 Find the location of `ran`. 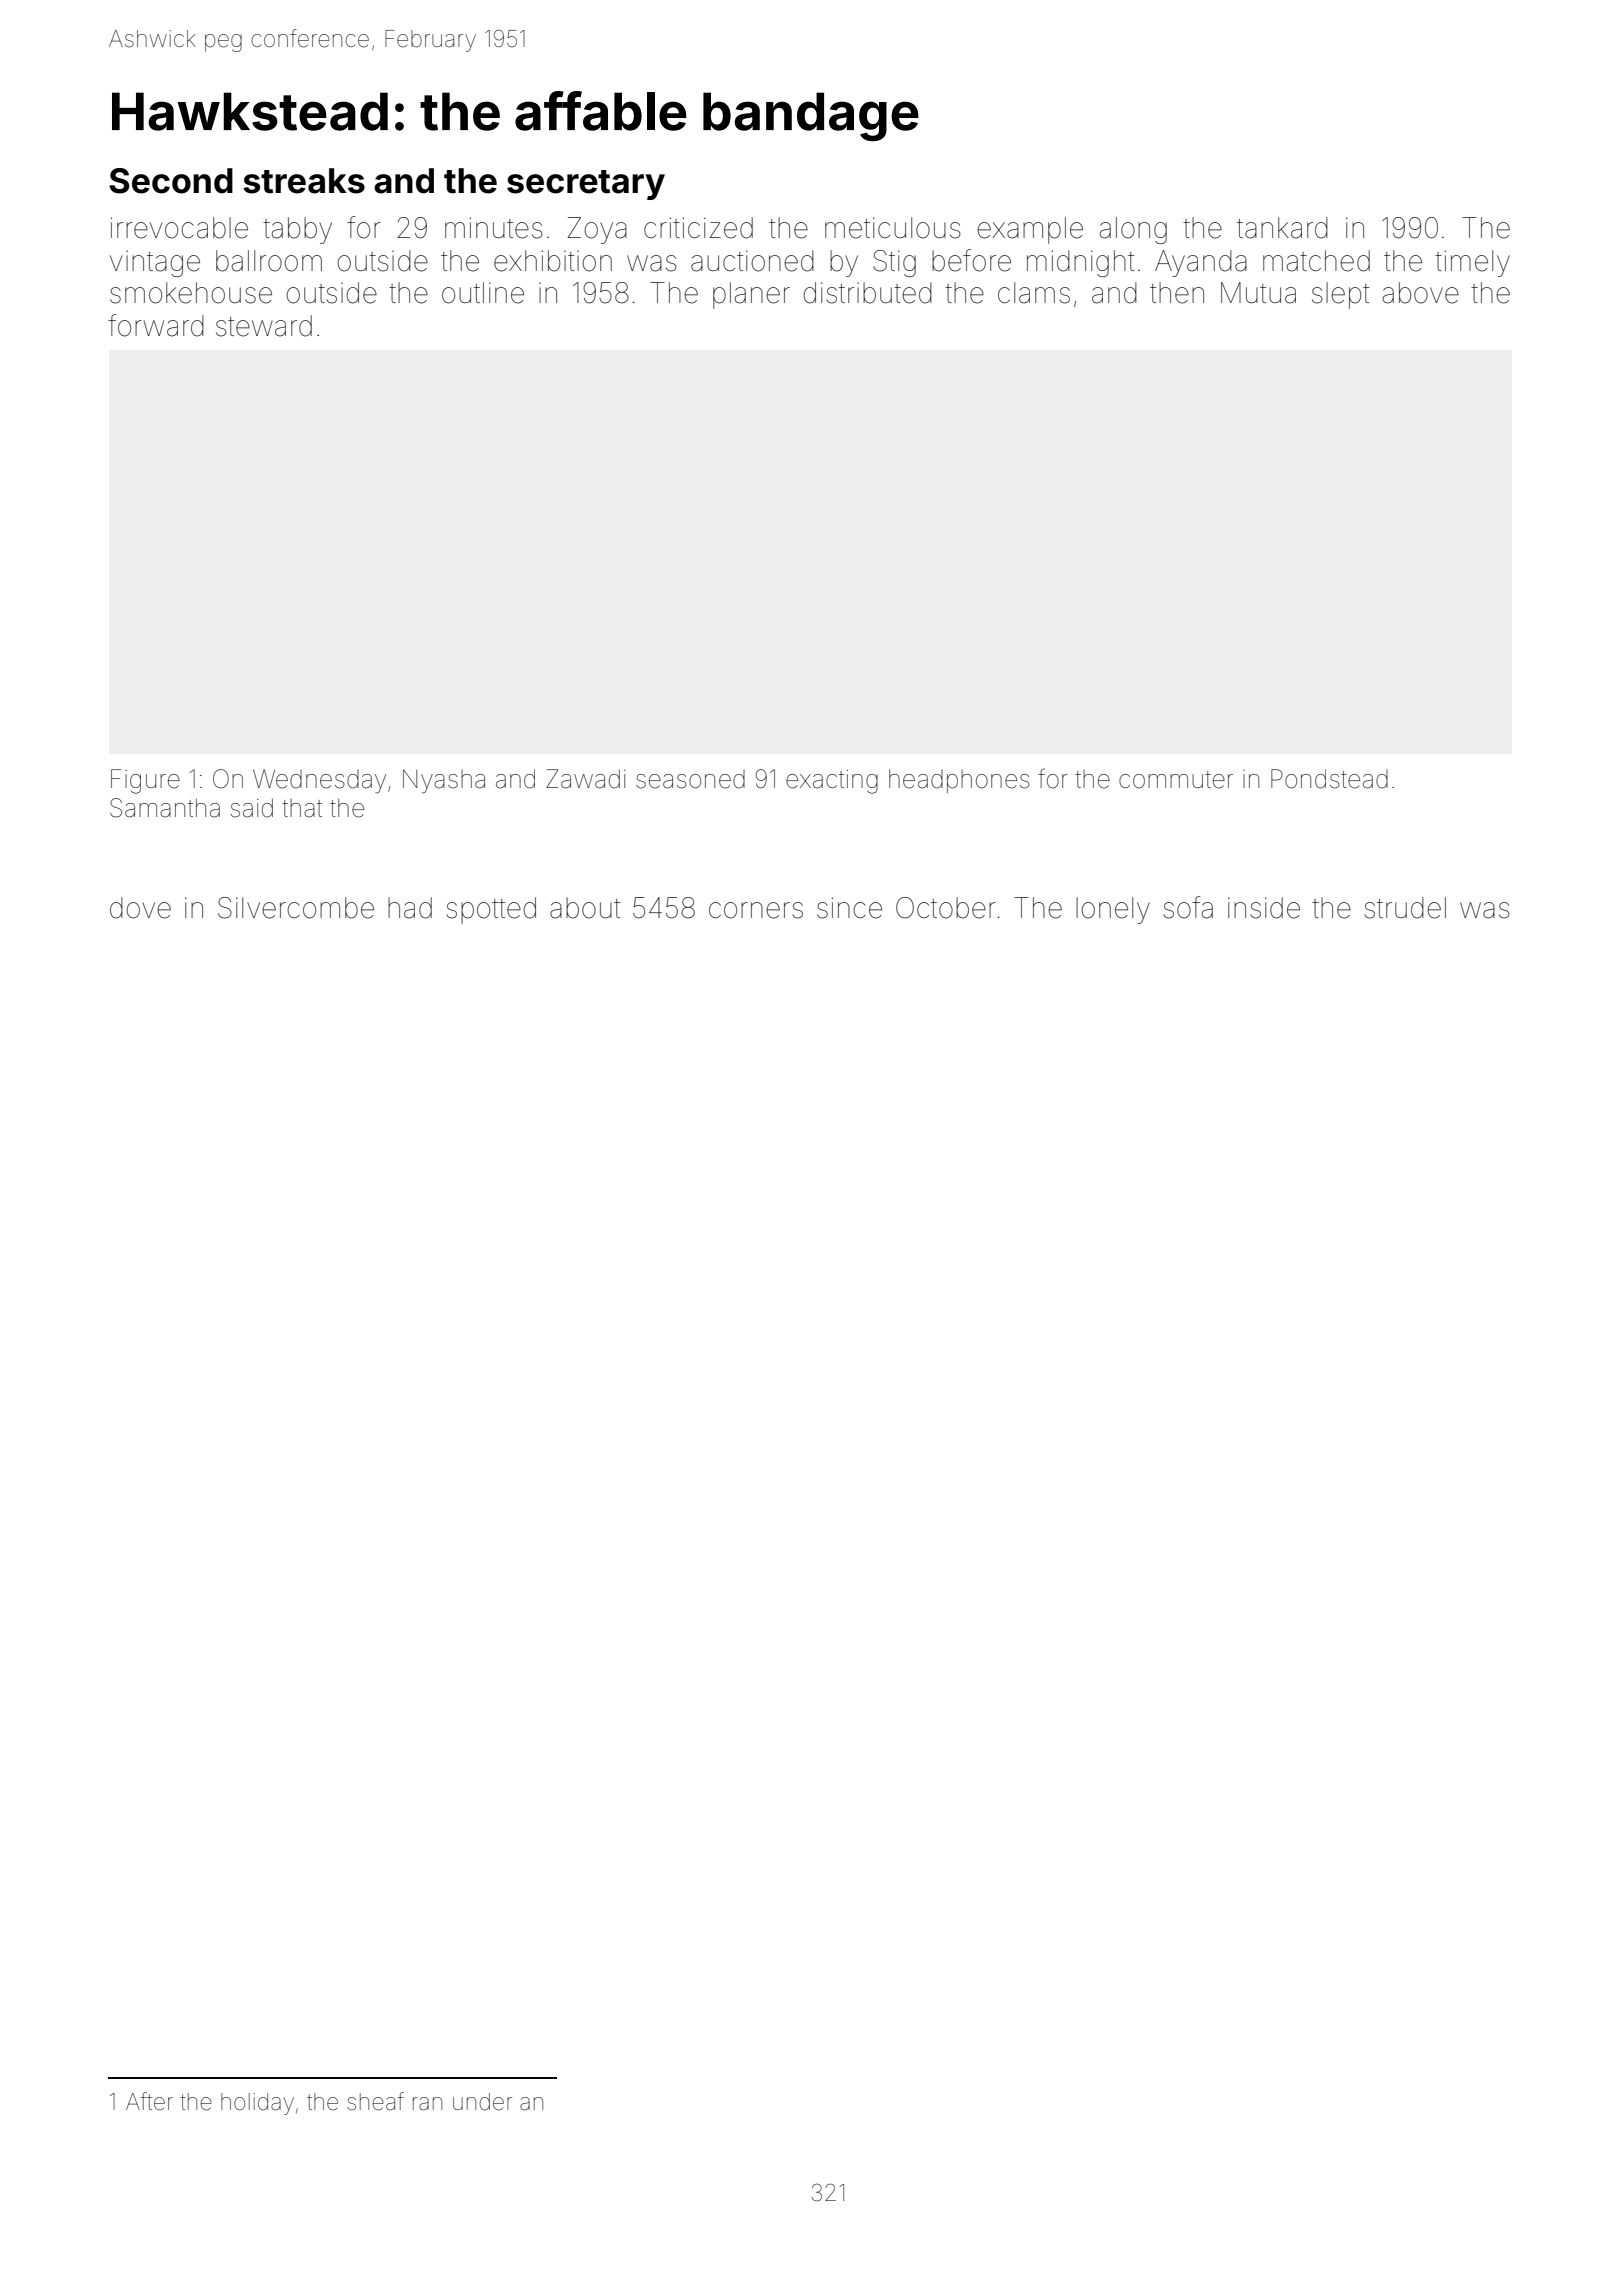

ran is located at coordinates (427, 2104).
